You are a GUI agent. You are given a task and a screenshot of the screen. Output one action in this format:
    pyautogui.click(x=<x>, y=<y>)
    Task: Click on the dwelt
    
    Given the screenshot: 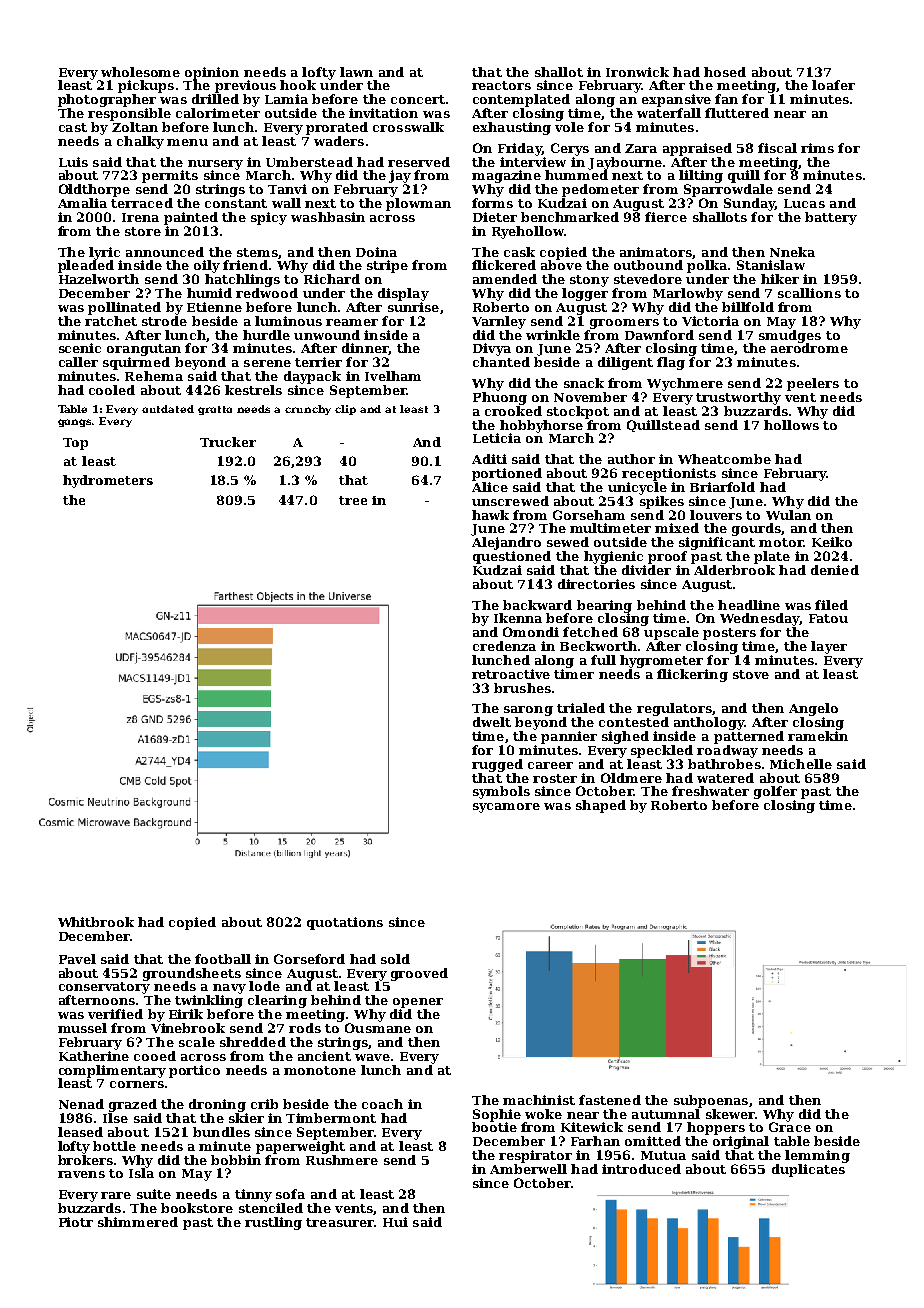 What is the action you would take?
    pyautogui.click(x=492, y=722)
